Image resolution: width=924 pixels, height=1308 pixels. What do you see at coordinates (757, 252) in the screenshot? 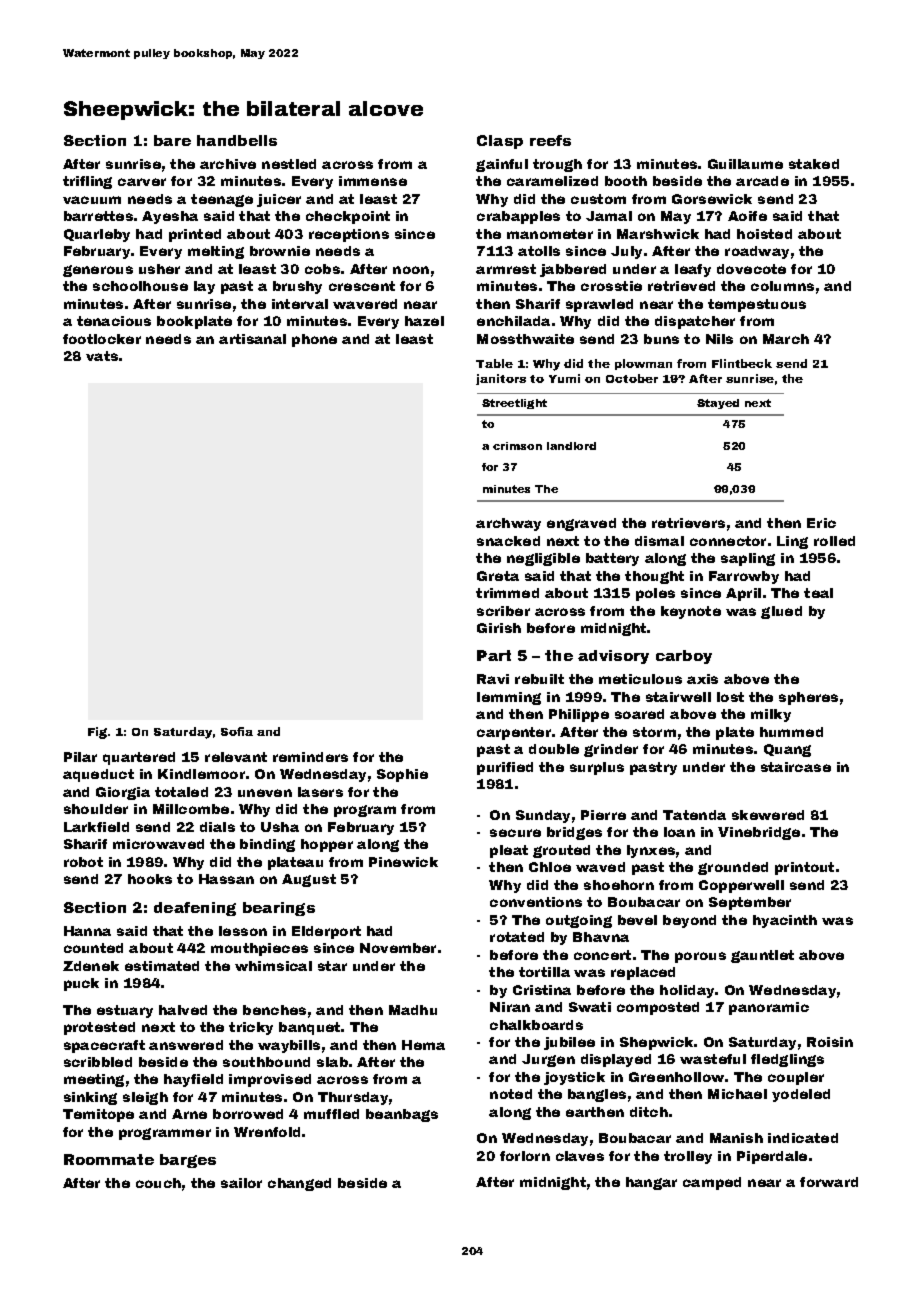
I see `roadway` at bounding box center [757, 252].
